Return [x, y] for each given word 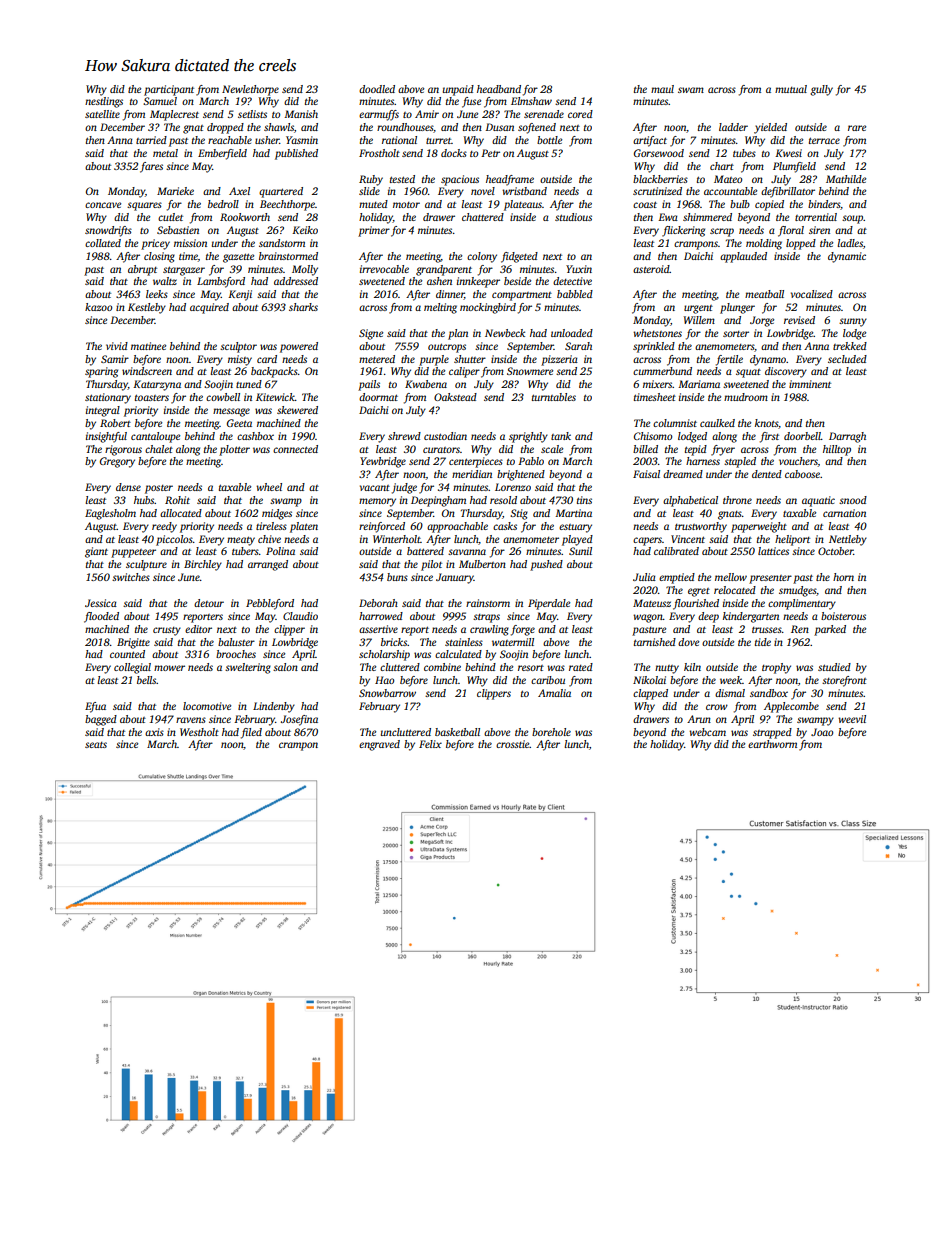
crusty [167, 631]
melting [440, 308]
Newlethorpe [250, 90]
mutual [791, 89]
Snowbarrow [387, 693]
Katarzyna [157, 385]
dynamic [847, 257]
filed [251, 733]
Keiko [305, 230]
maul [662, 89]
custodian [445, 436]
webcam [707, 732]
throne [737, 500]
